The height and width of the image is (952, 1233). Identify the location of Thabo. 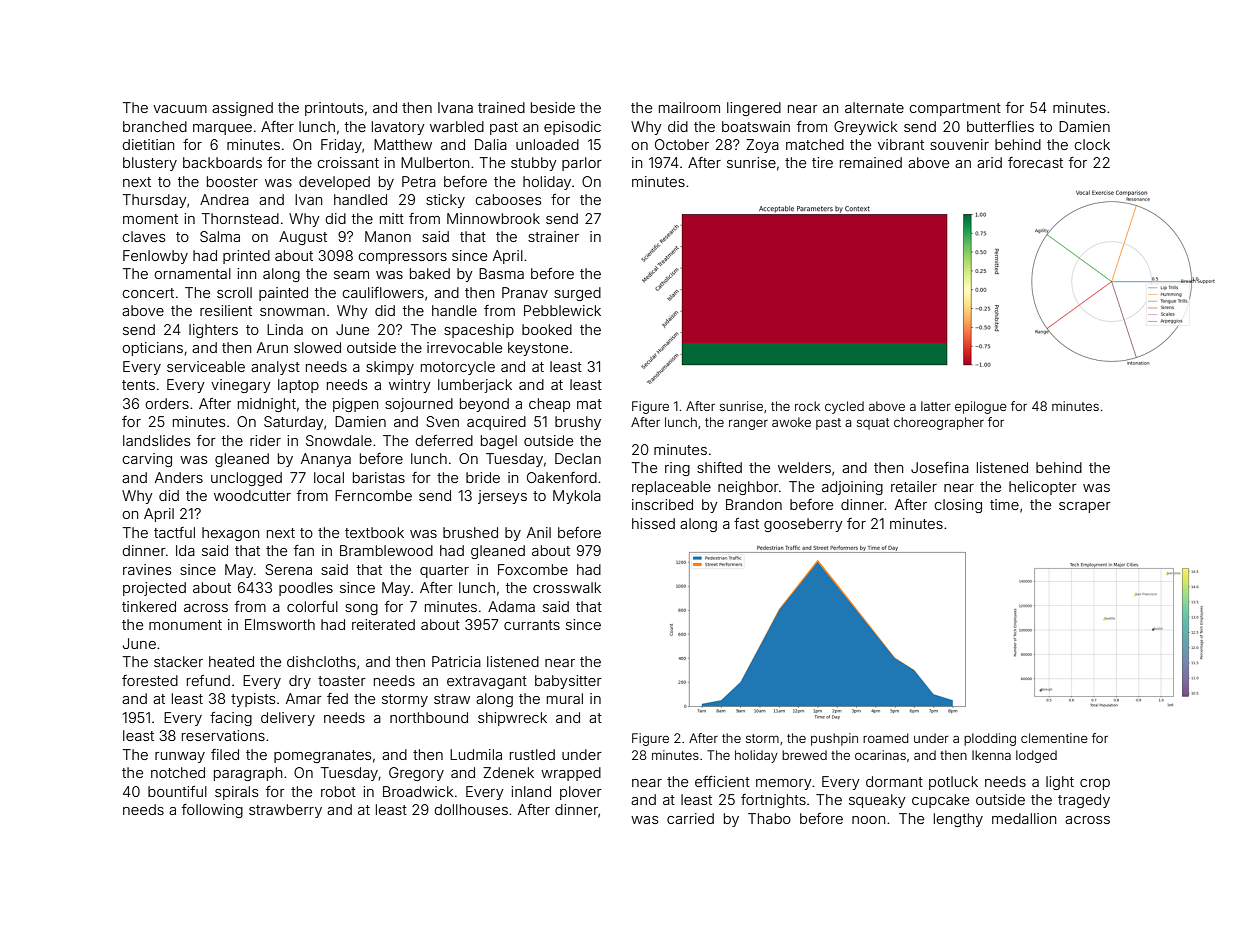
(769, 818).
